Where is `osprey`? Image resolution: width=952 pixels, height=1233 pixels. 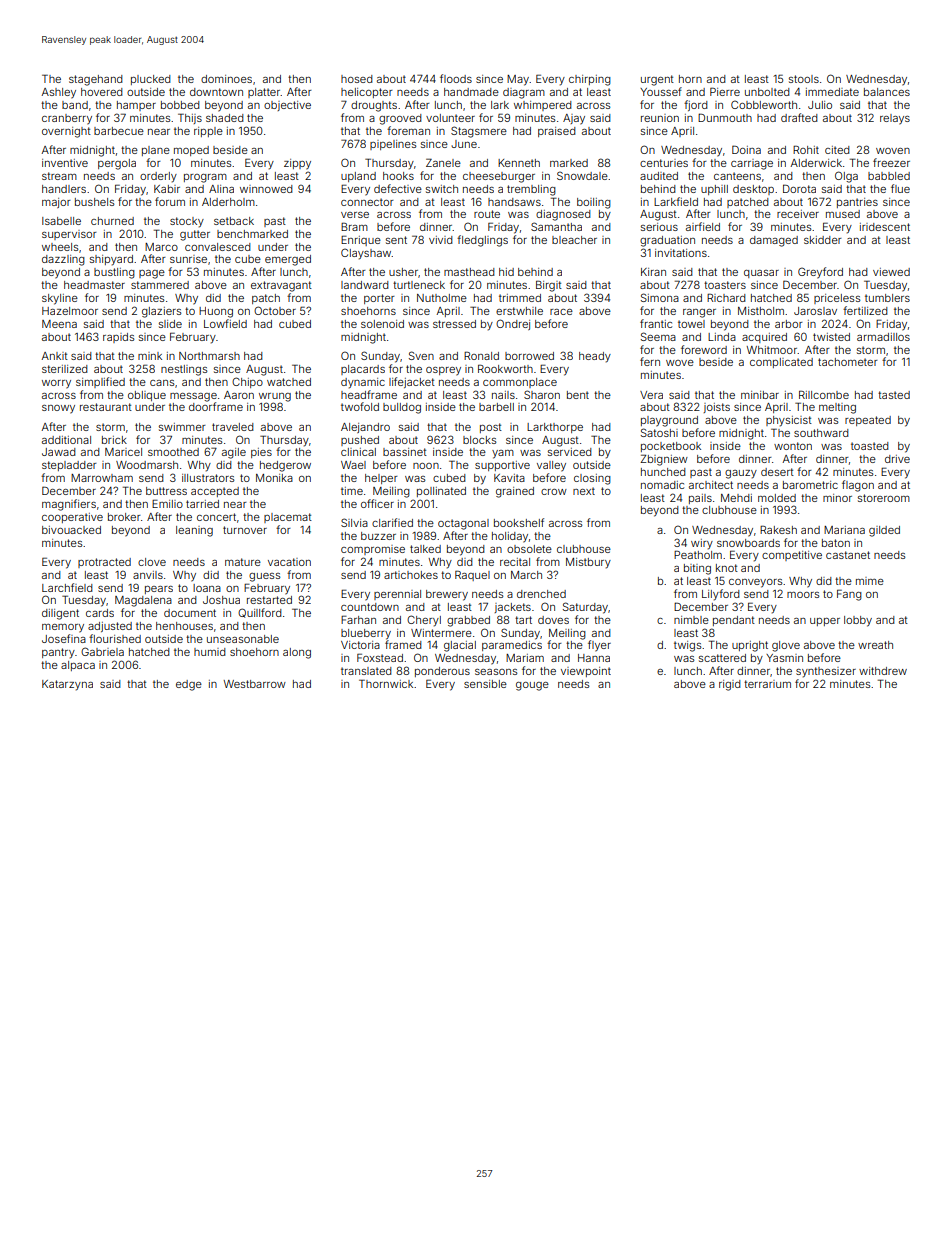
osprey is located at coordinates (443, 371).
